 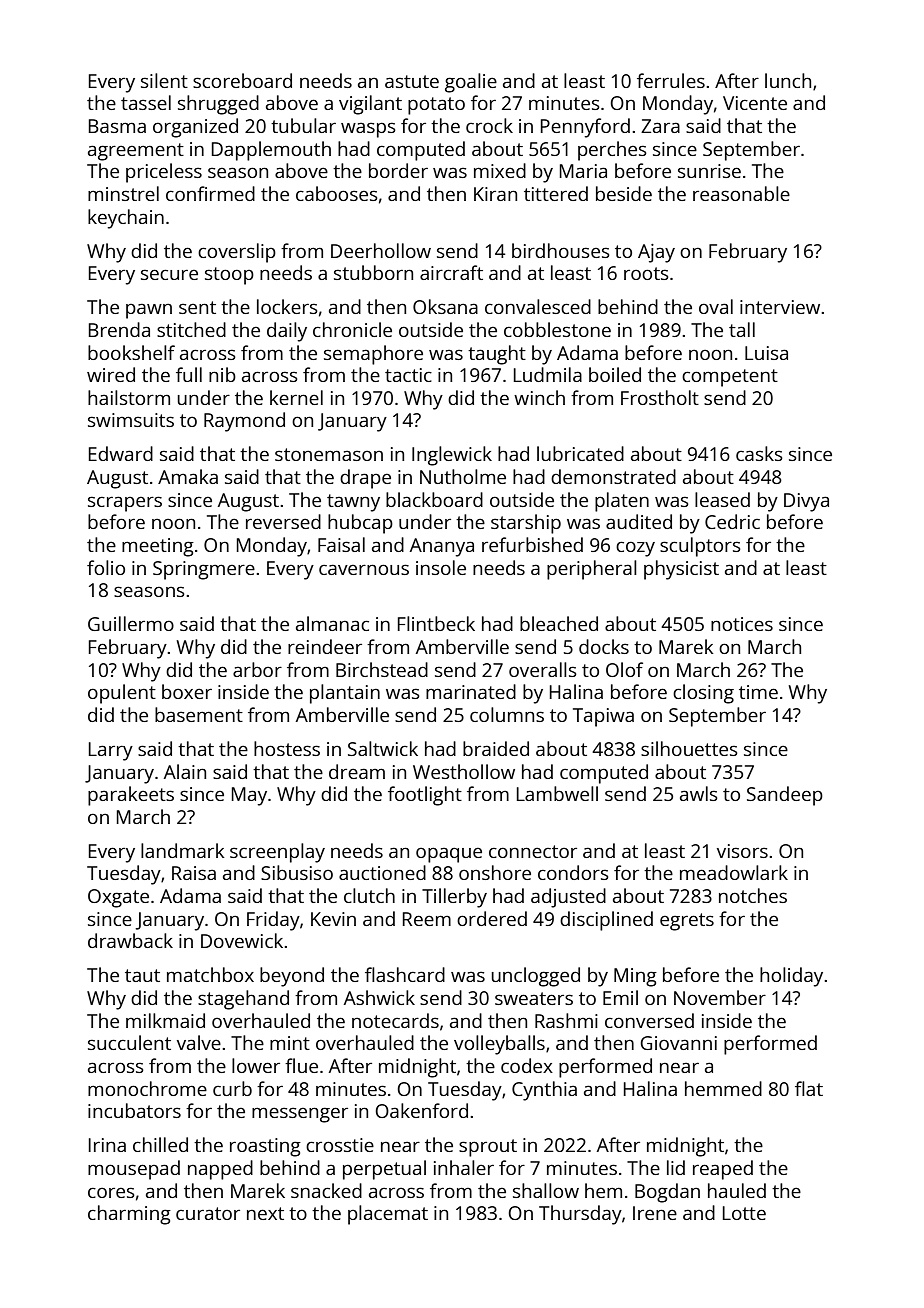 I want to click on shallow, so click(x=546, y=1190).
